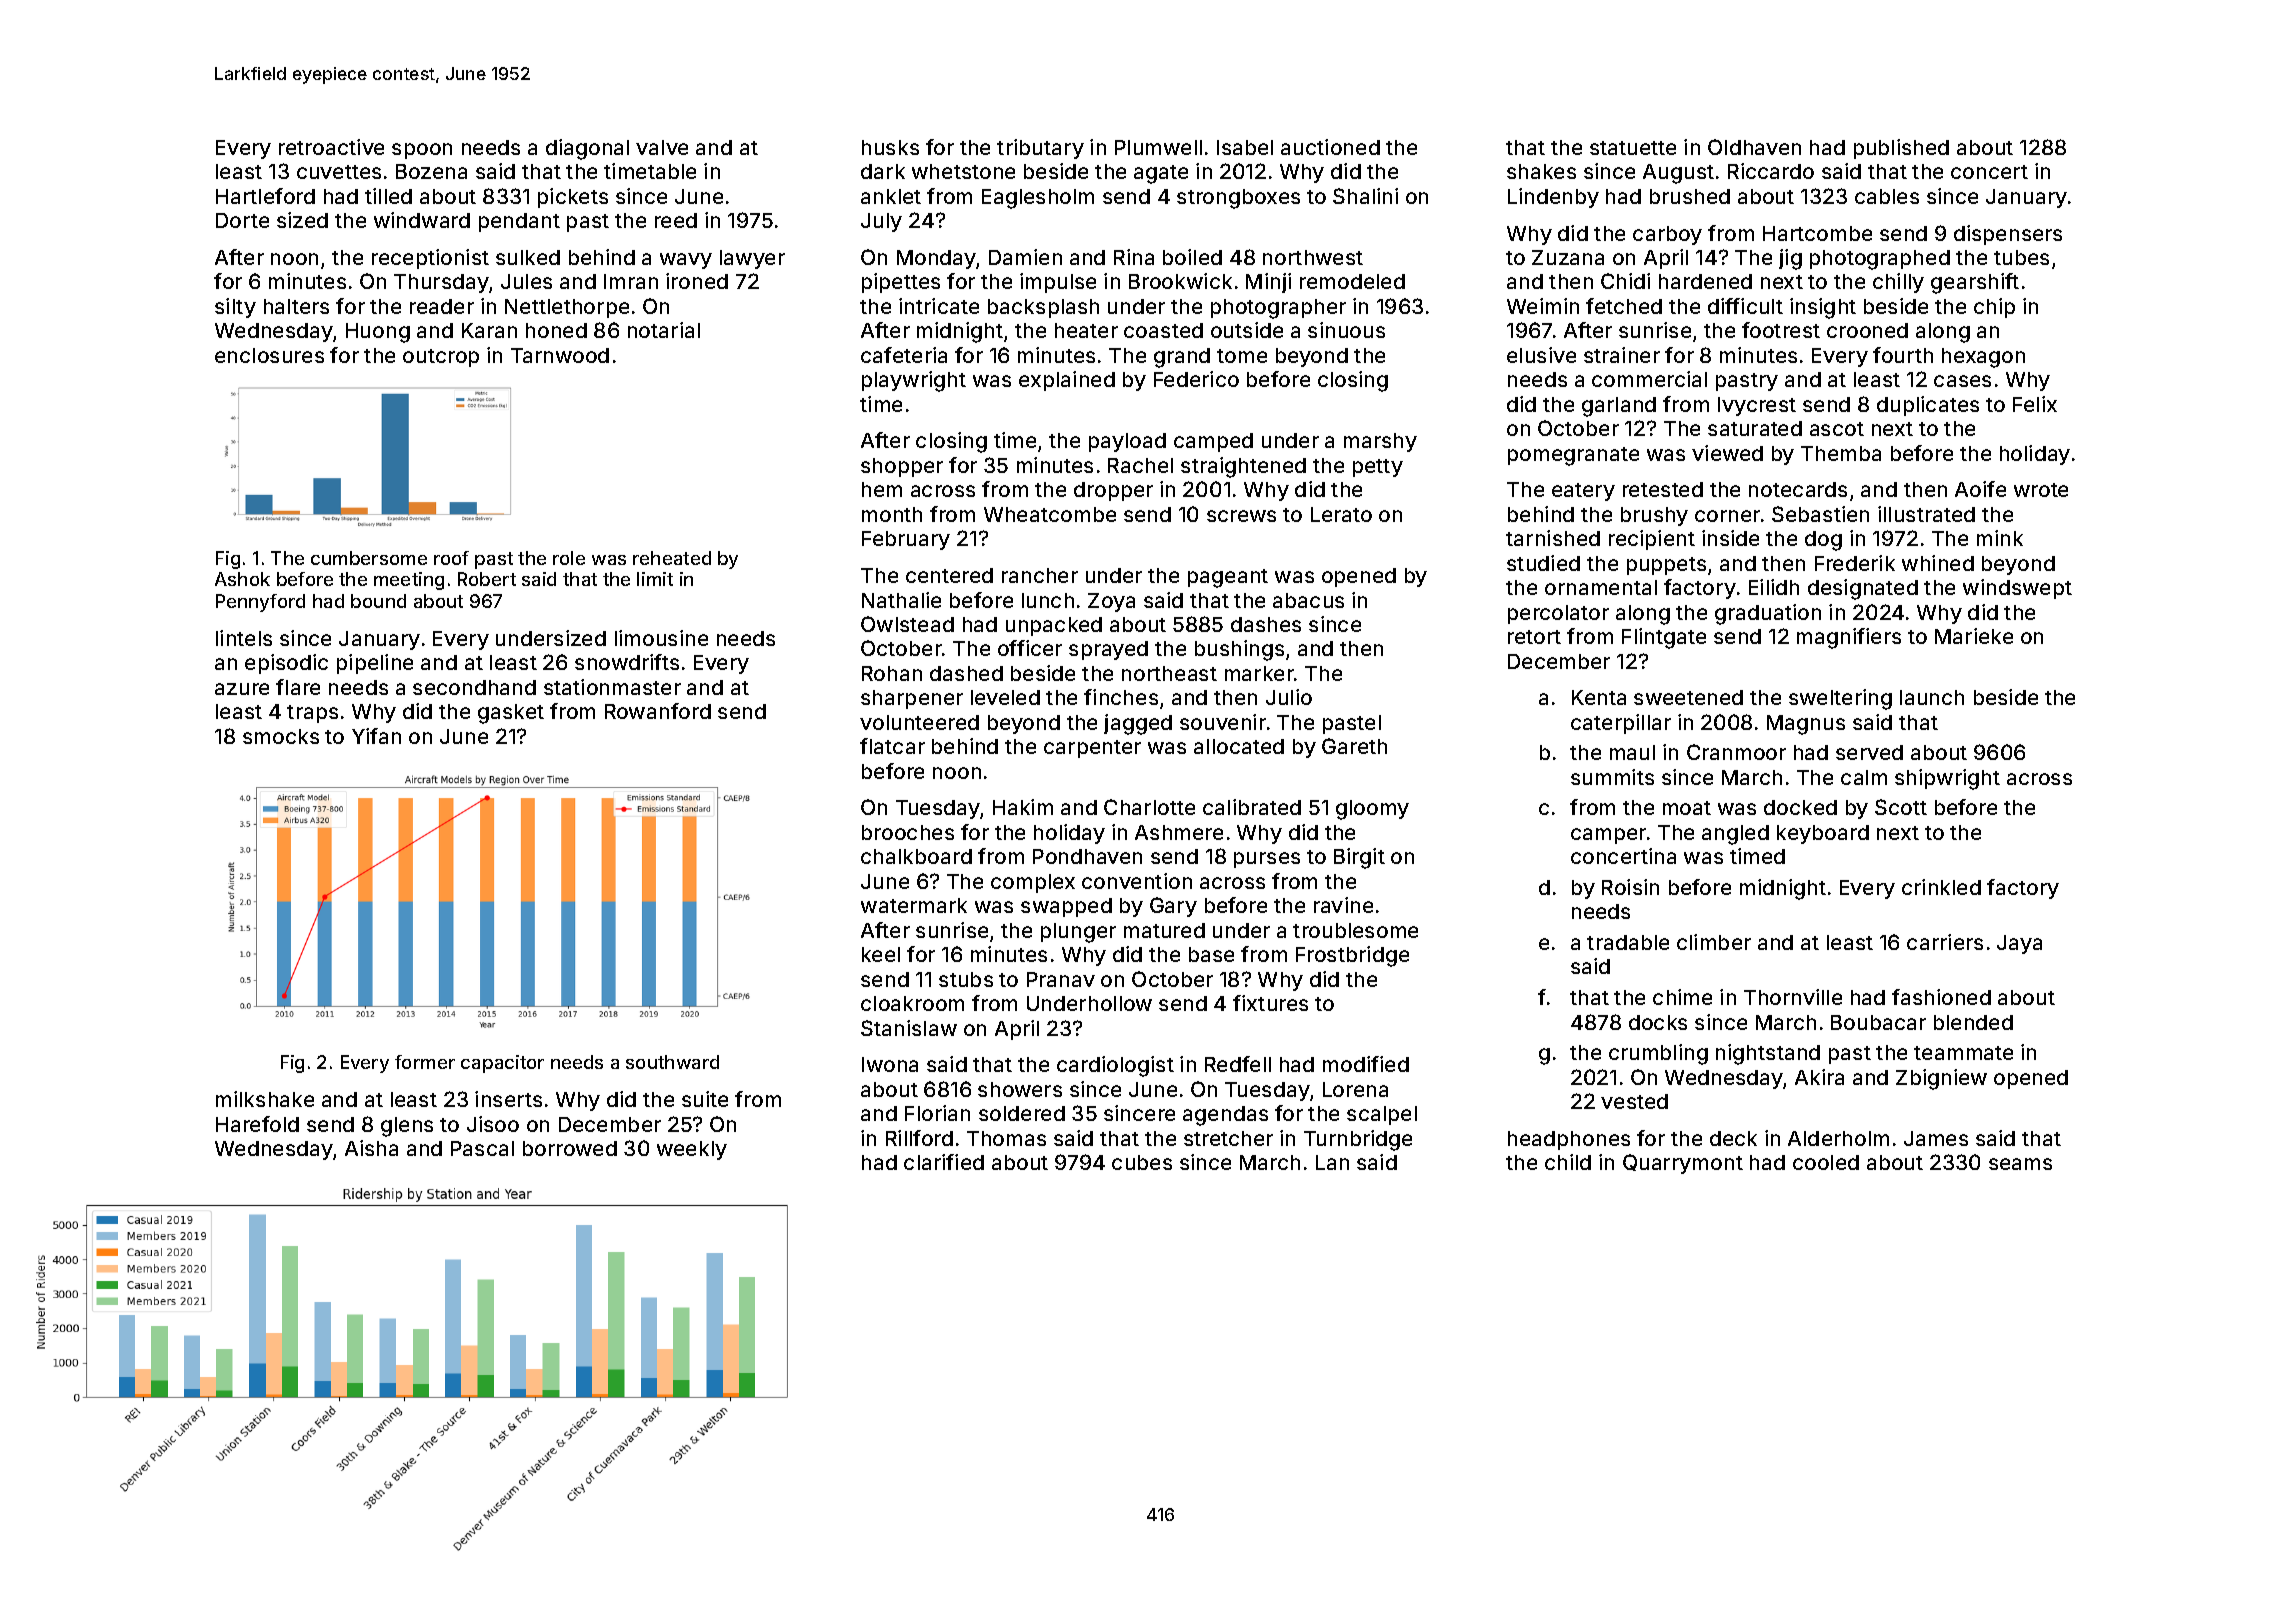 Image resolution: width=2292 pixels, height=1620 pixels. Describe the element at coordinates (269, 355) in the page. I see `enclosures` at that location.
